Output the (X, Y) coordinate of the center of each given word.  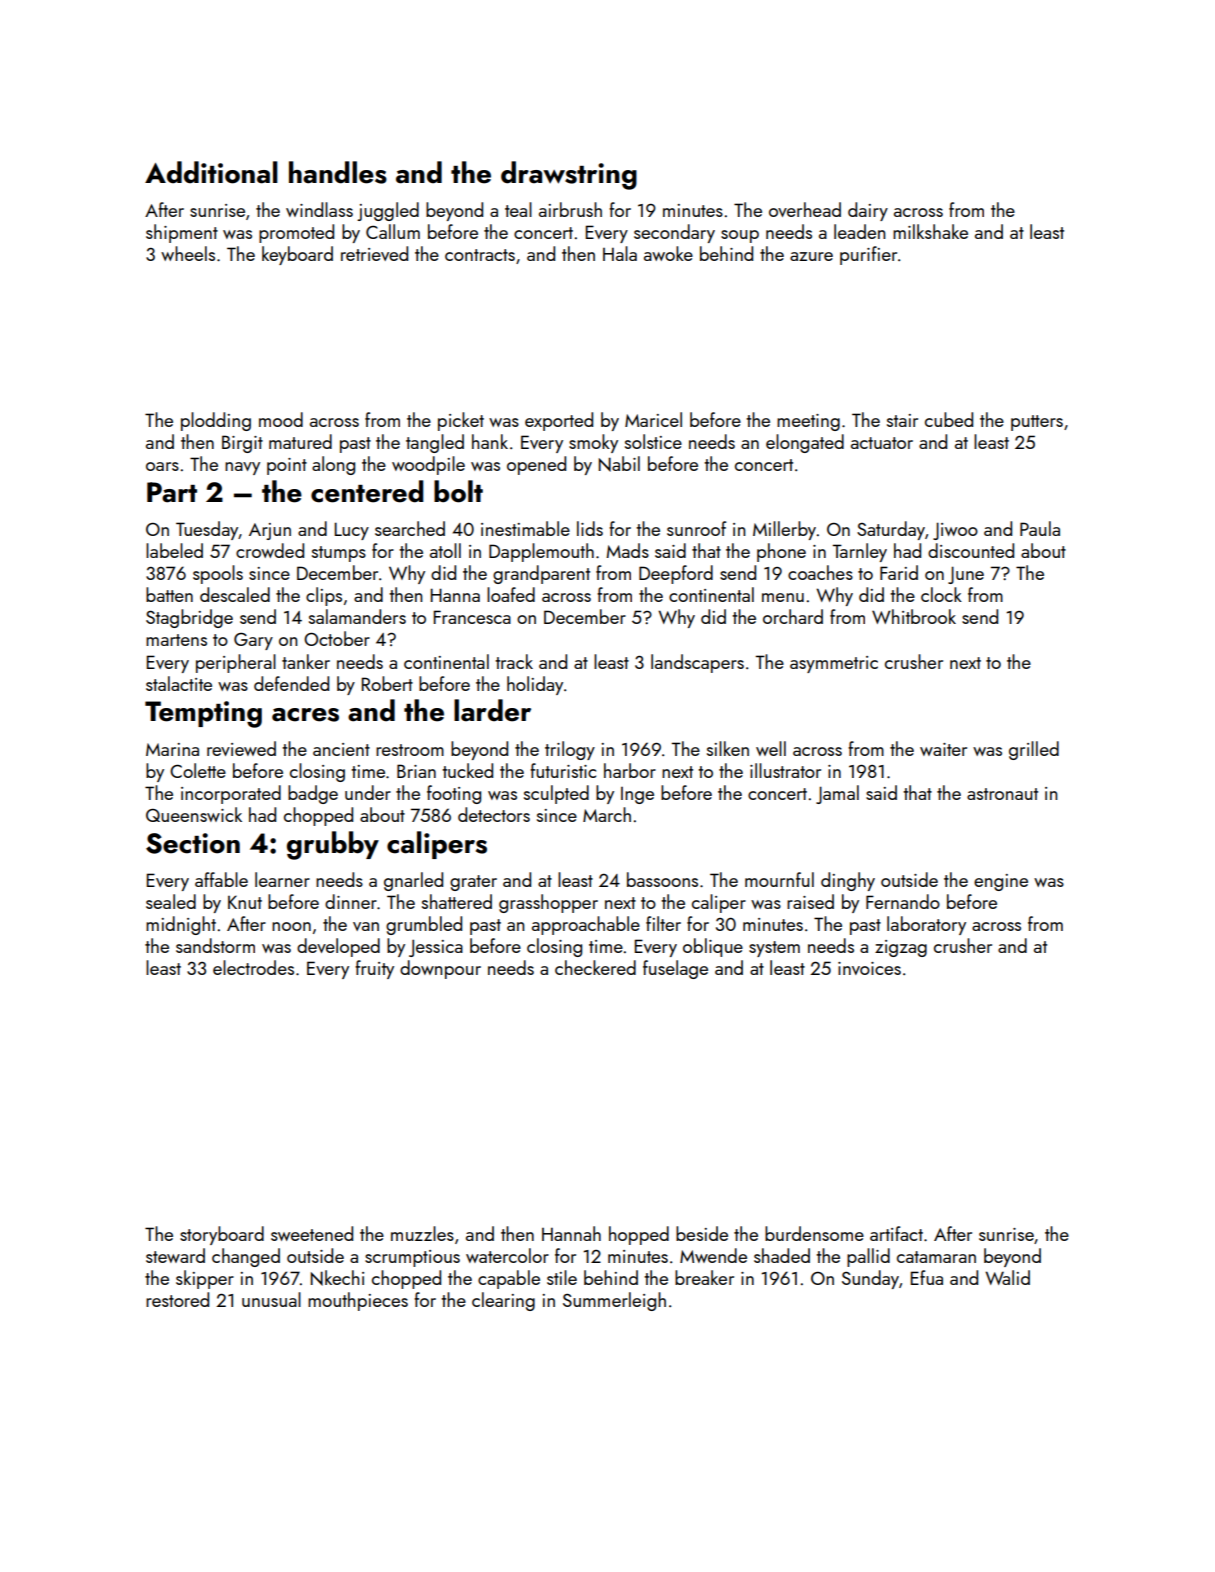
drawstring (569, 175)
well (771, 748)
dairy (868, 211)
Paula (1040, 528)
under (368, 792)
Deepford (676, 574)
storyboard (222, 1235)
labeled (174, 550)
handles (338, 172)
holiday (535, 685)
